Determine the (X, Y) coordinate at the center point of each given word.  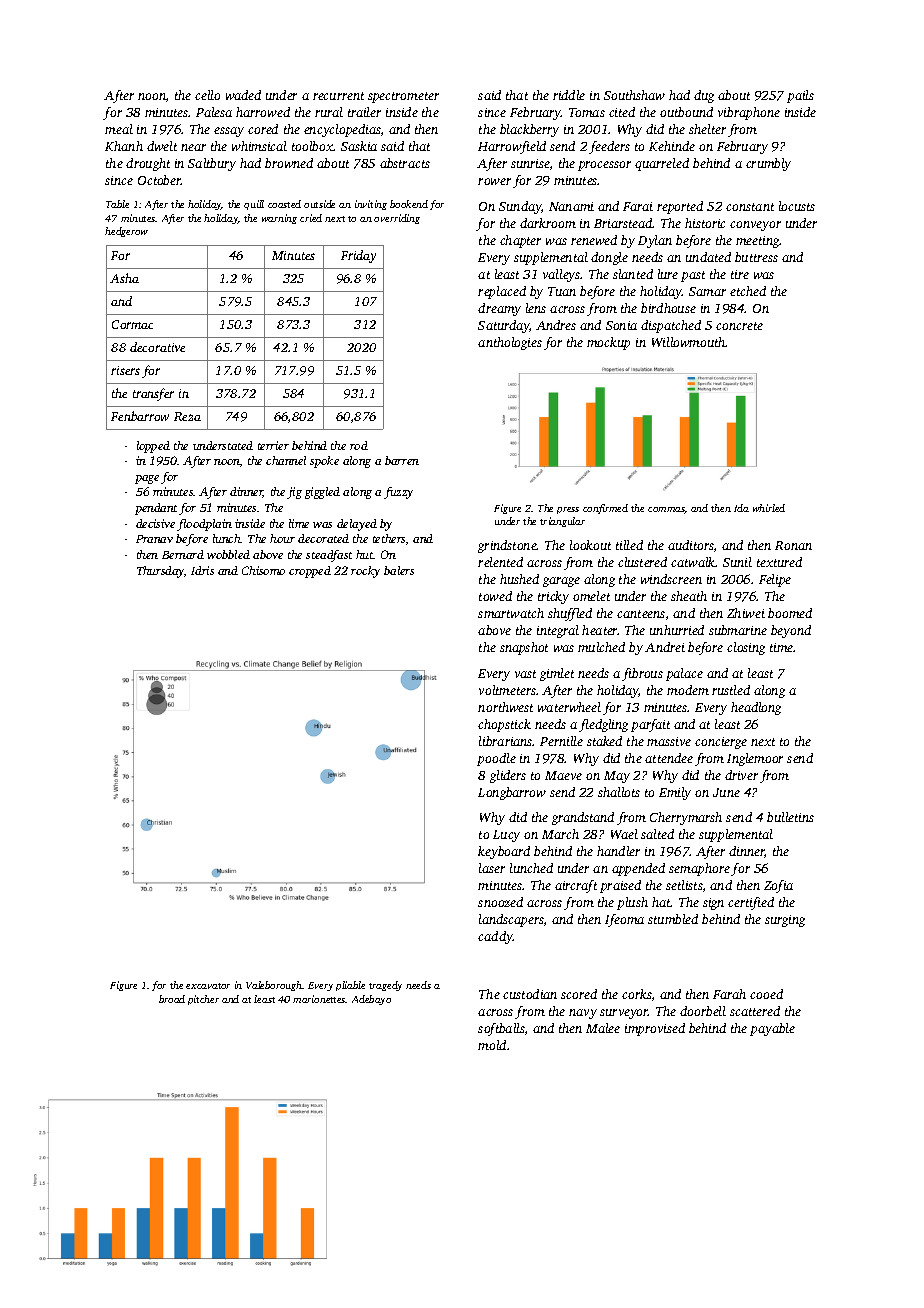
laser (492, 868)
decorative (157, 347)
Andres (556, 325)
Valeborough (274, 986)
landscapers (511, 920)
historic (705, 223)
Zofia (778, 886)
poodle (496, 759)
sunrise (530, 163)
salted (657, 834)
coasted (284, 204)
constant (750, 207)
